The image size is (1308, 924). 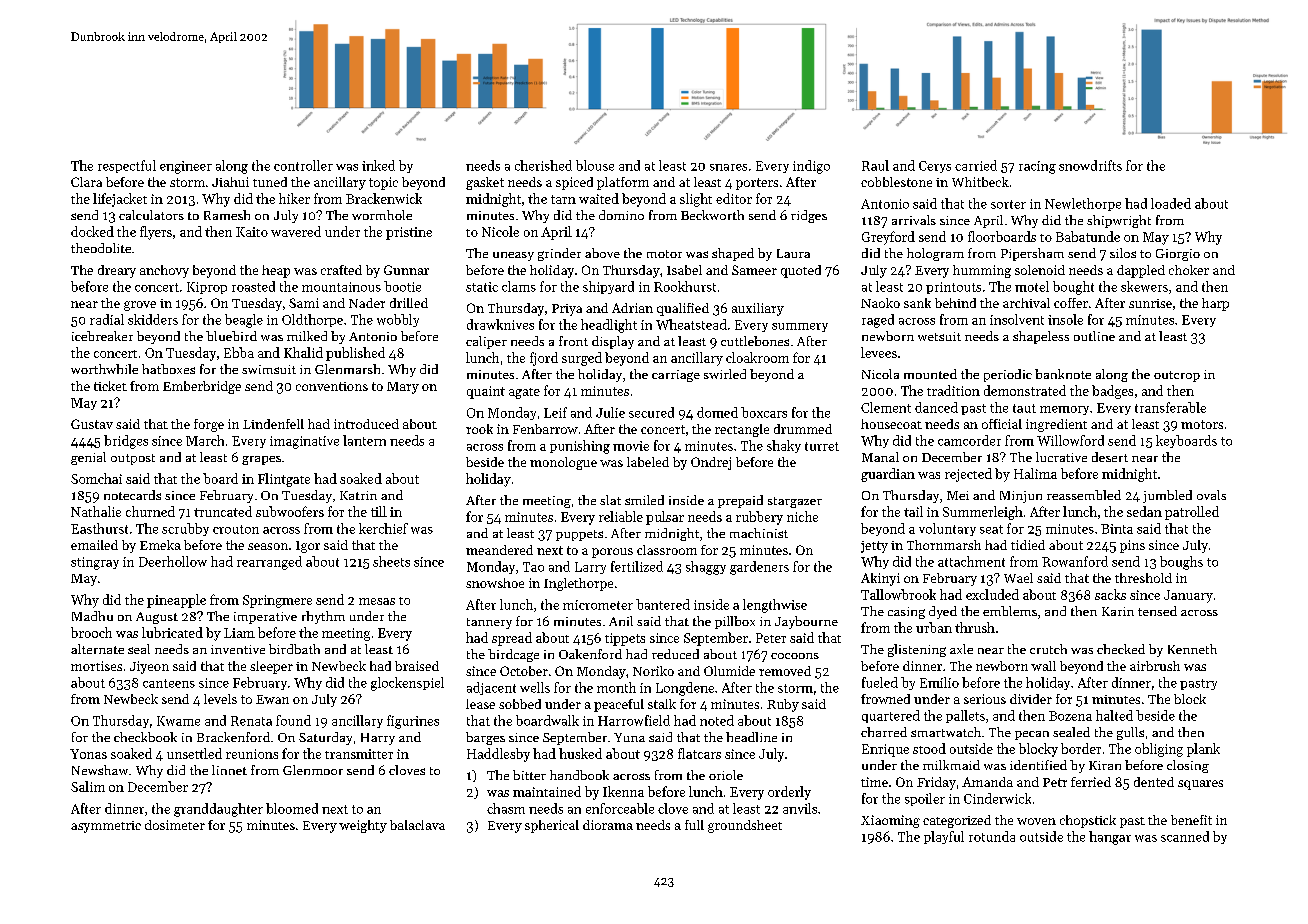 What do you see at coordinates (543, 165) in the document?
I see `cherished` at bounding box center [543, 165].
